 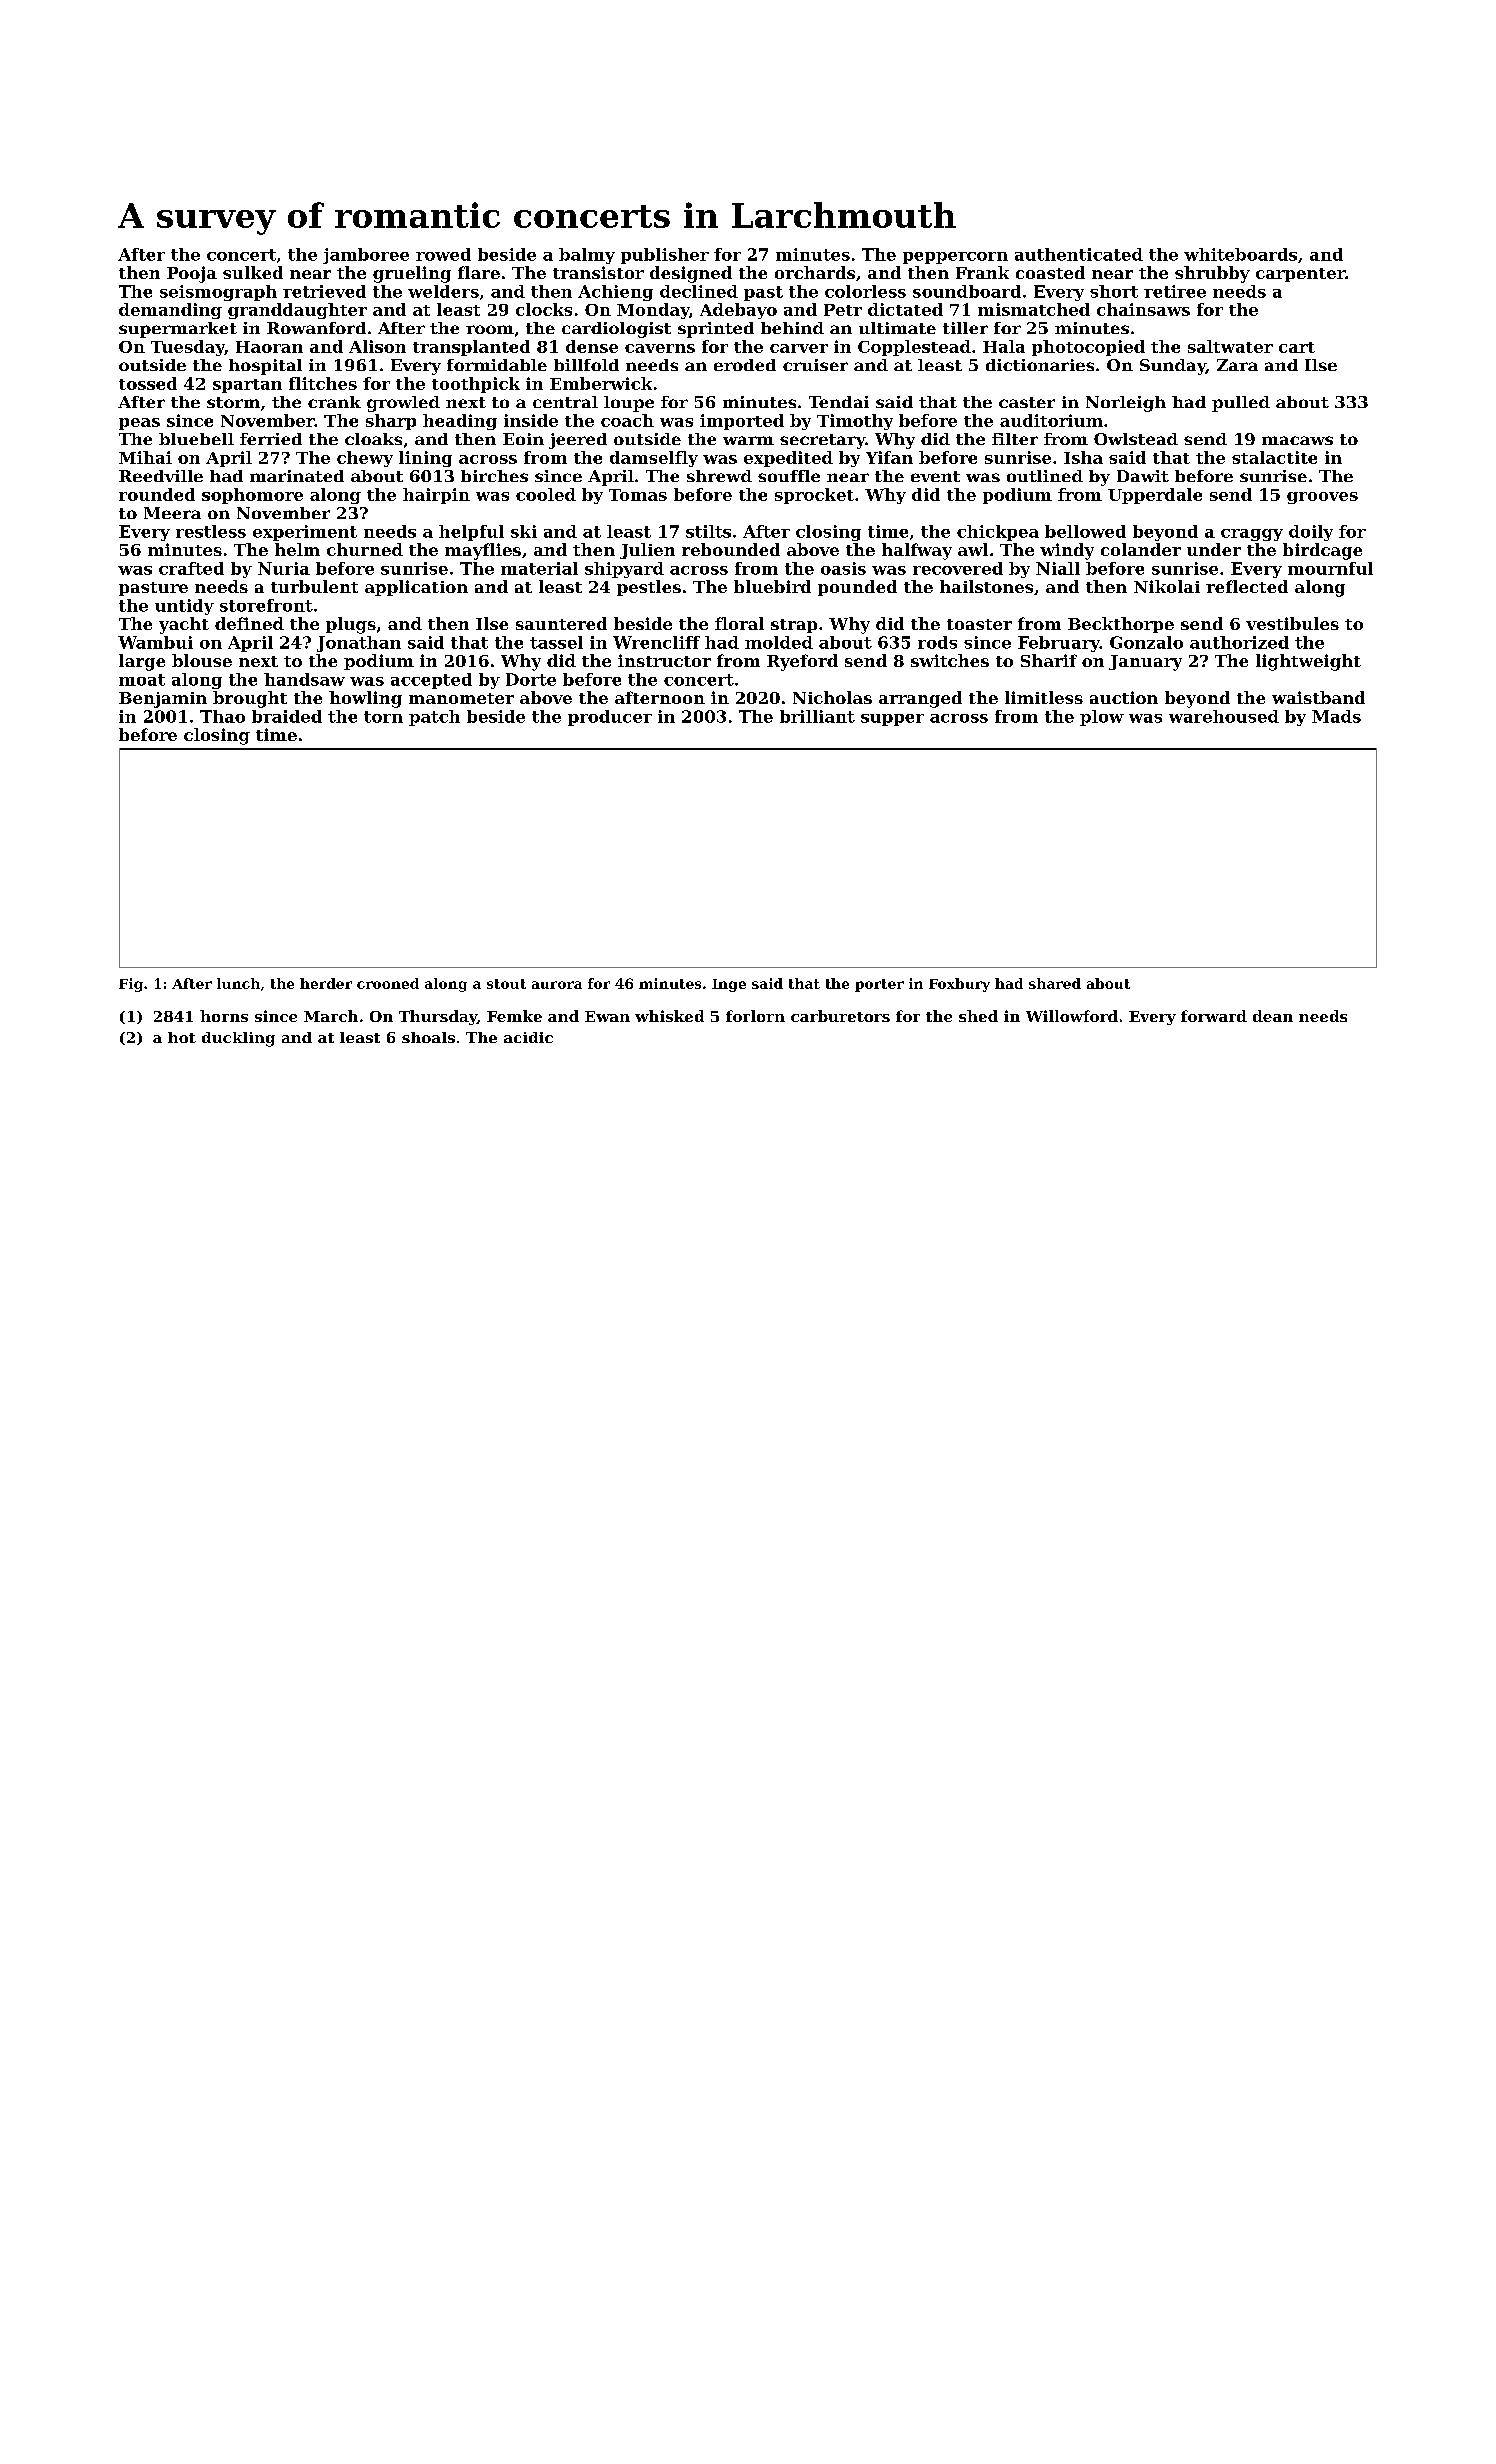 I want to click on brilliant, so click(x=817, y=716).
